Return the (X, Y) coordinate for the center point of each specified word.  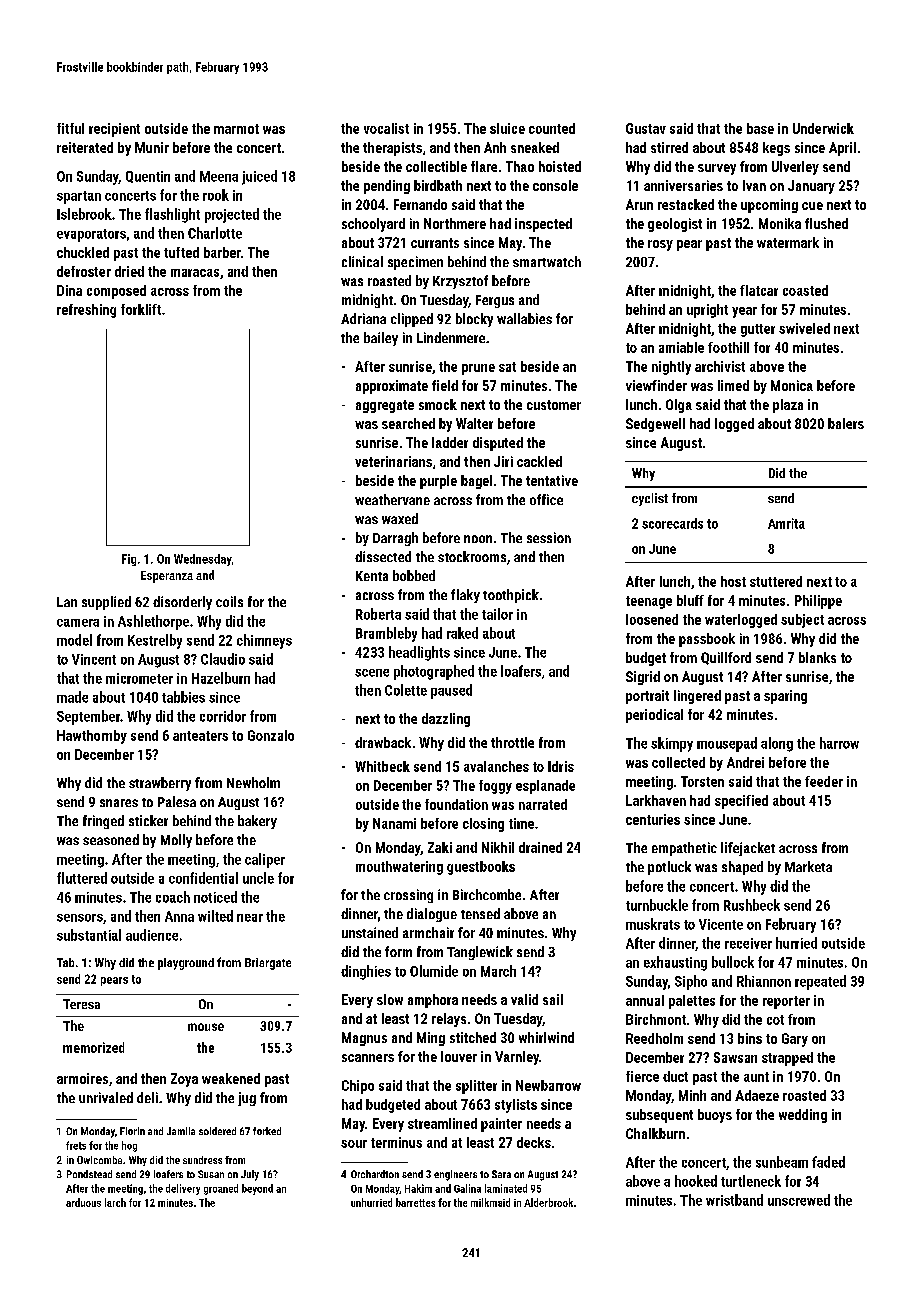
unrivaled (106, 1097)
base (760, 128)
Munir (152, 147)
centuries (653, 819)
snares (119, 803)
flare (484, 166)
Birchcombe (487, 894)
